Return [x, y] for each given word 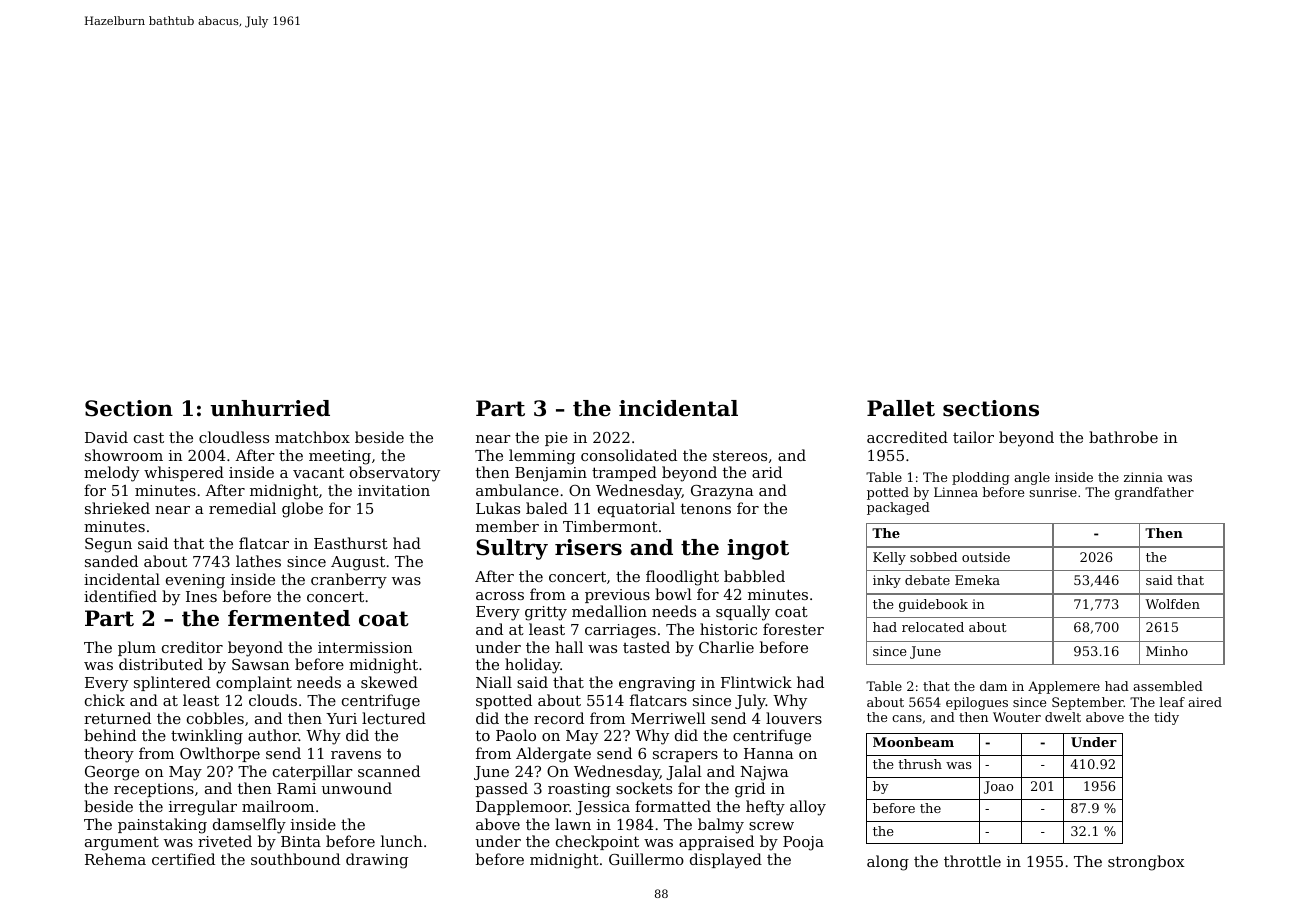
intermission [365, 647]
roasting [579, 790]
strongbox [1146, 863]
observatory [395, 474]
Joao [998, 787]
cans [907, 718]
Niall [494, 682]
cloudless [234, 437]
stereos [740, 455]
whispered [184, 473]
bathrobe [1123, 437]
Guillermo [646, 859]
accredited [907, 437]
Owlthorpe [220, 754]
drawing [377, 861]
